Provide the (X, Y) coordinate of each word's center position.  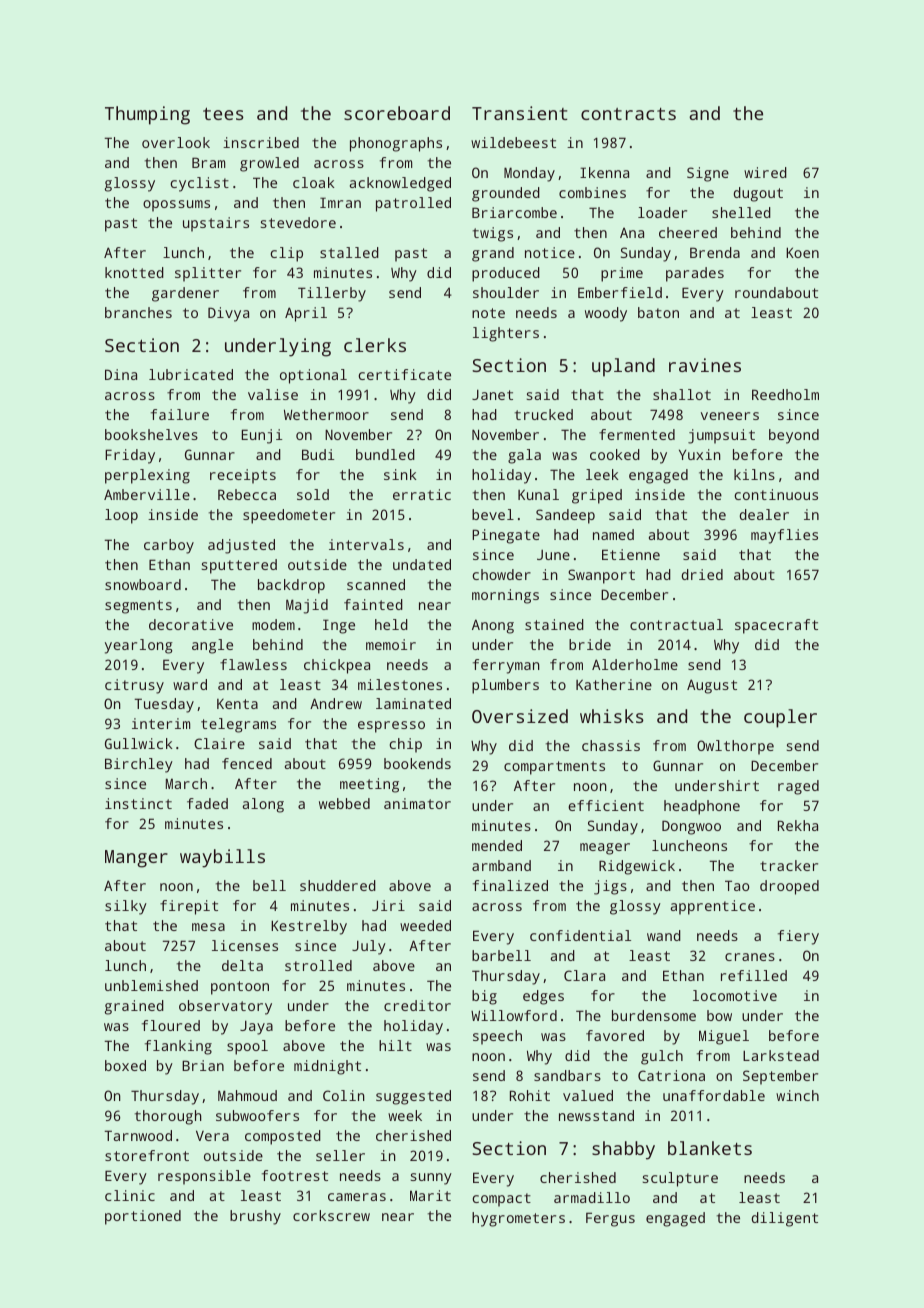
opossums (176, 206)
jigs (610, 887)
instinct (138, 803)
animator (417, 803)
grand (493, 254)
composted (283, 1137)
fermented (637, 434)
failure (180, 414)
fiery (798, 937)
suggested (413, 1097)
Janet (492, 394)
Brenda (715, 252)
